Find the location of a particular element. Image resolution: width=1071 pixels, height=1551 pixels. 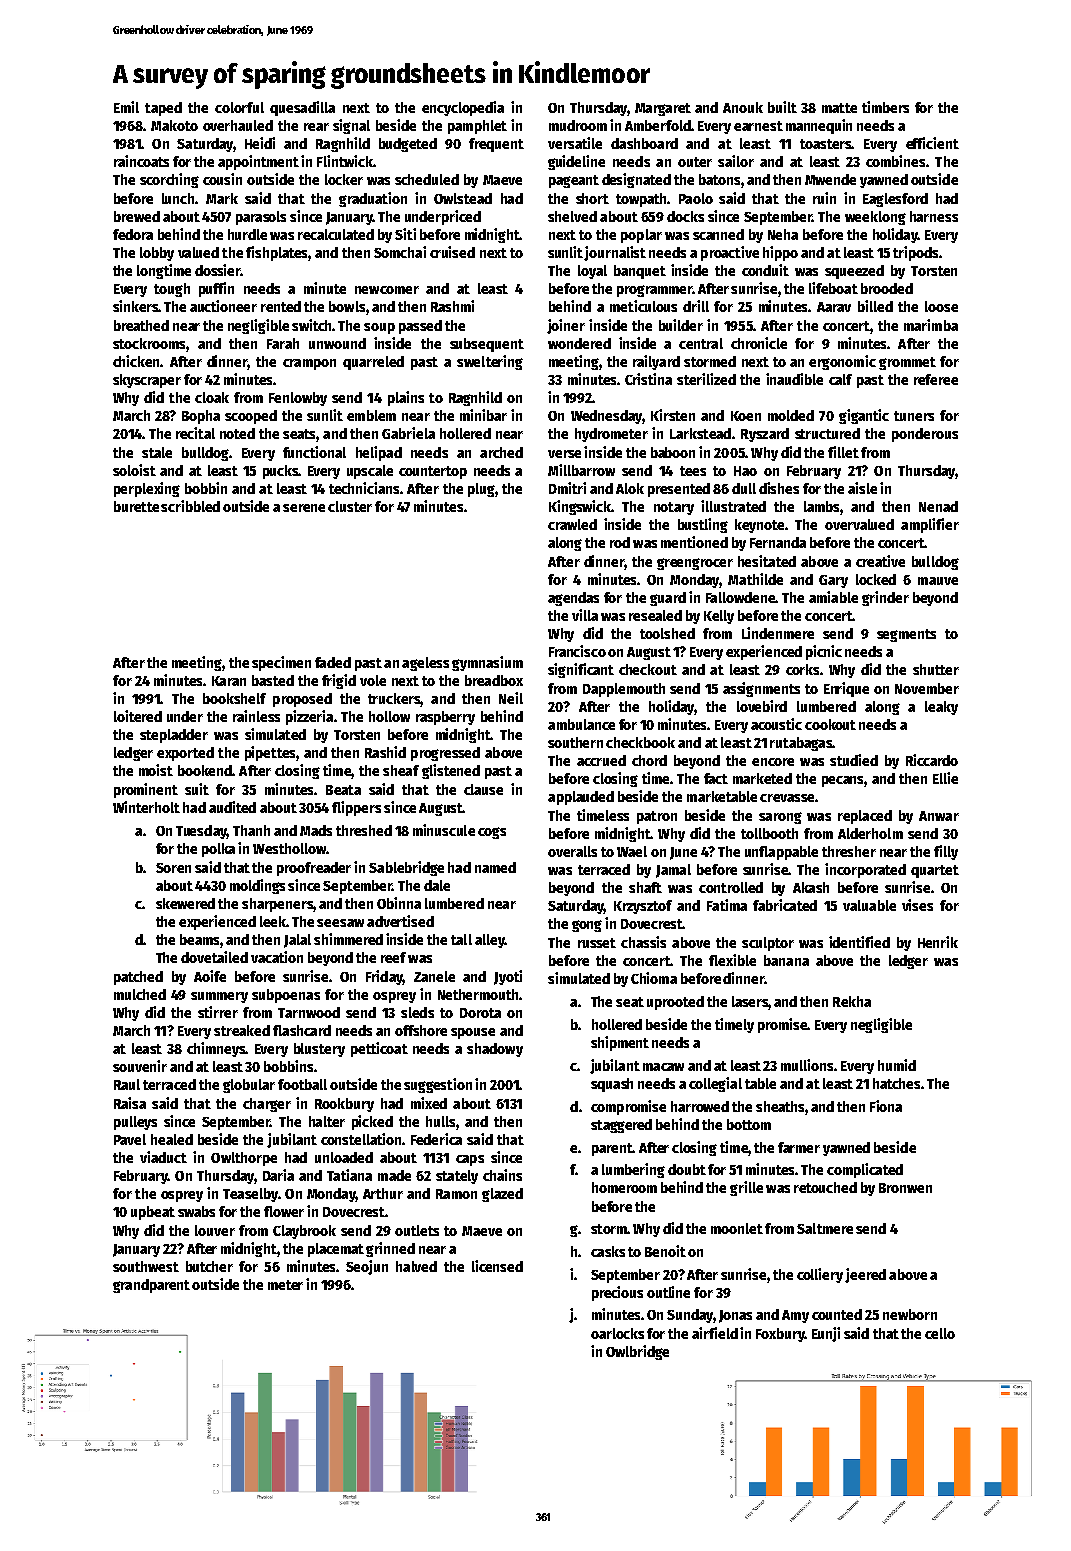

sheaths is located at coordinates (780, 1106).
